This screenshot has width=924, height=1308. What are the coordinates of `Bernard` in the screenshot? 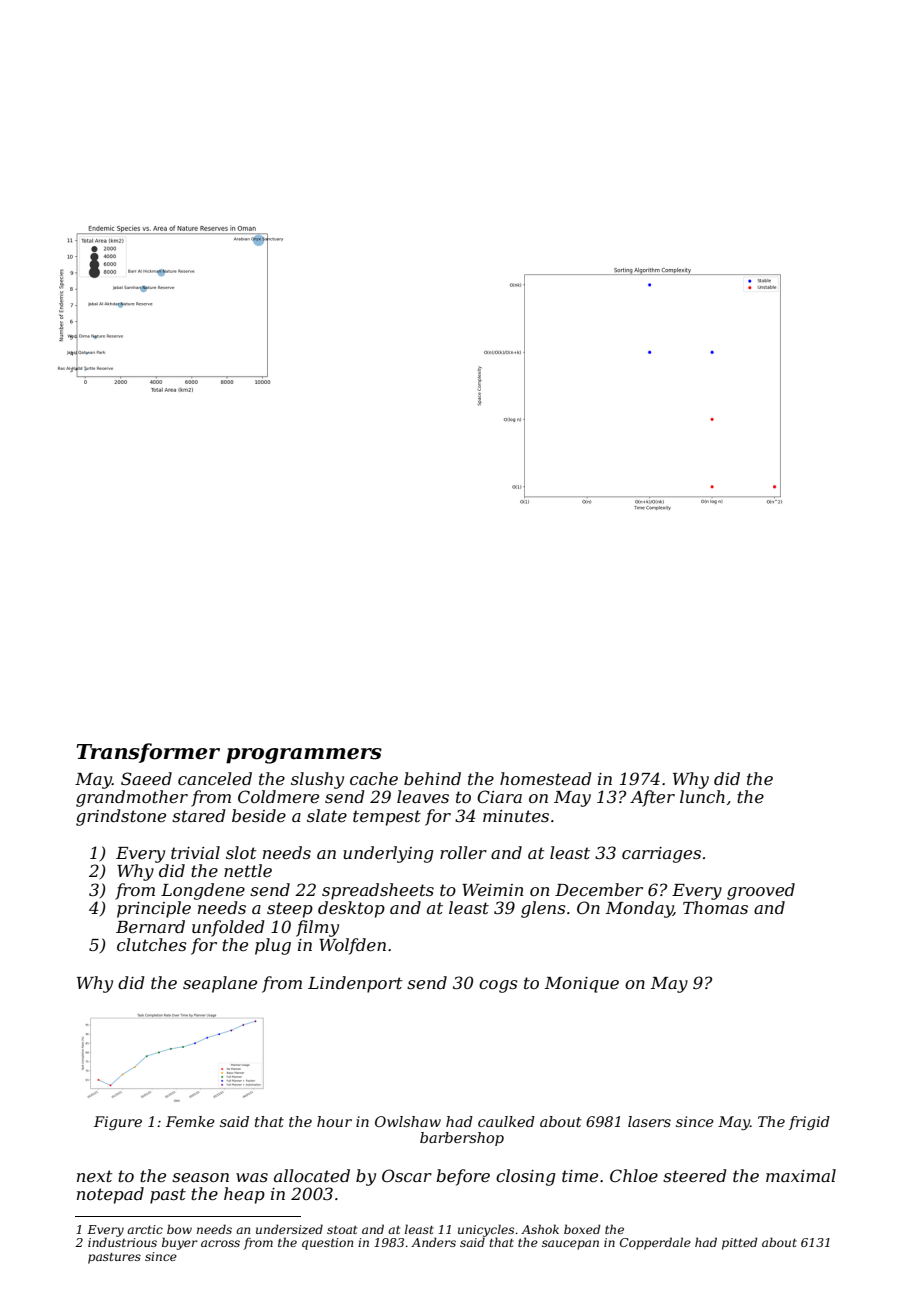 It's located at (150, 926).
